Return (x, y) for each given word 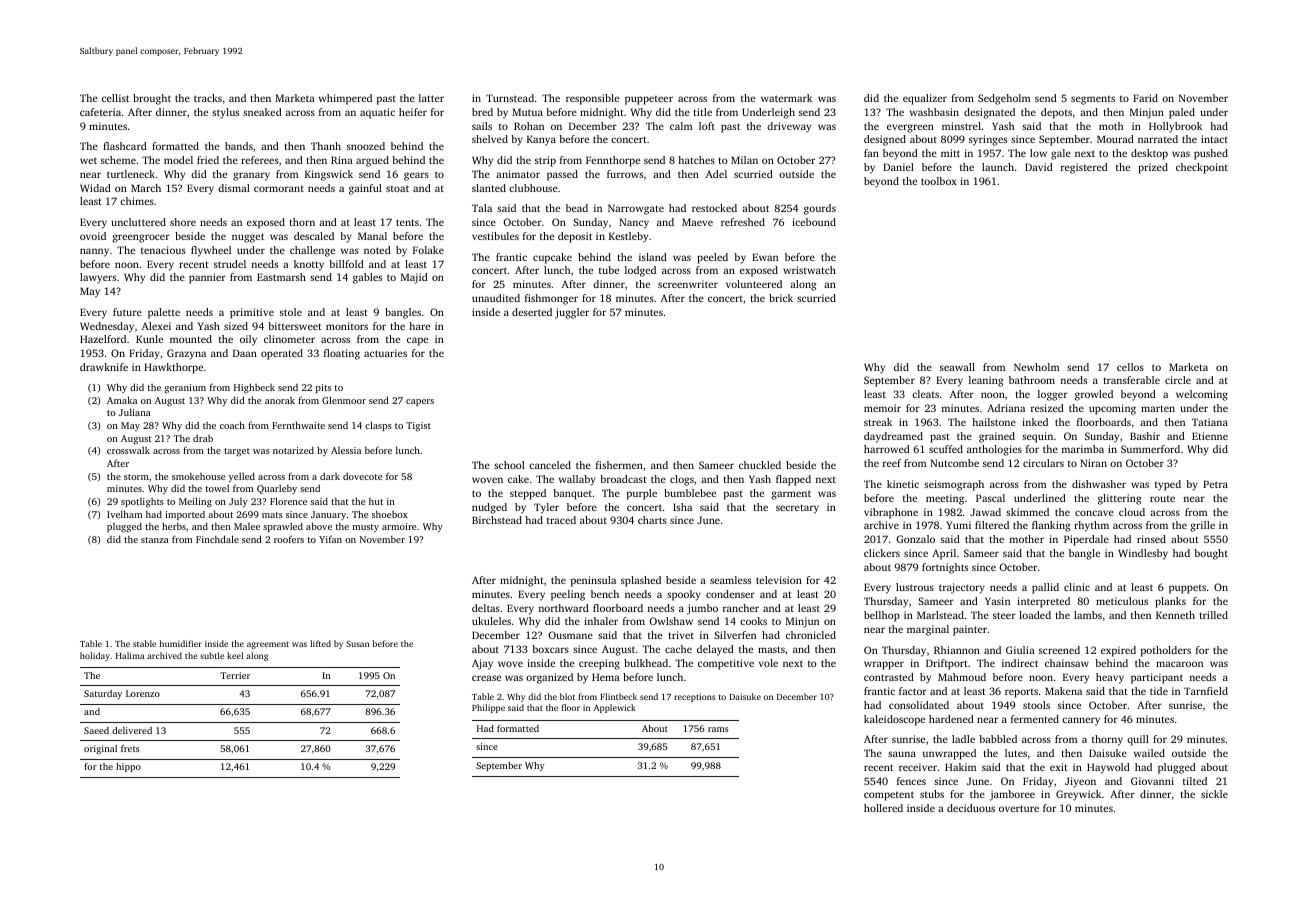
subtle (212, 655)
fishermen (619, 465)
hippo (128, 767)
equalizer (925, 99)
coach (232, 425)
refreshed (743, 222)
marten (1158, 408)
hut (376, 501)
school (509, 465)
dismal (234, 188)
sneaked (262, 112)
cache (678, 649)
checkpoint (1202, 168)
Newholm (1036, 367)
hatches (696, 160)
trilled (1214, 615)
